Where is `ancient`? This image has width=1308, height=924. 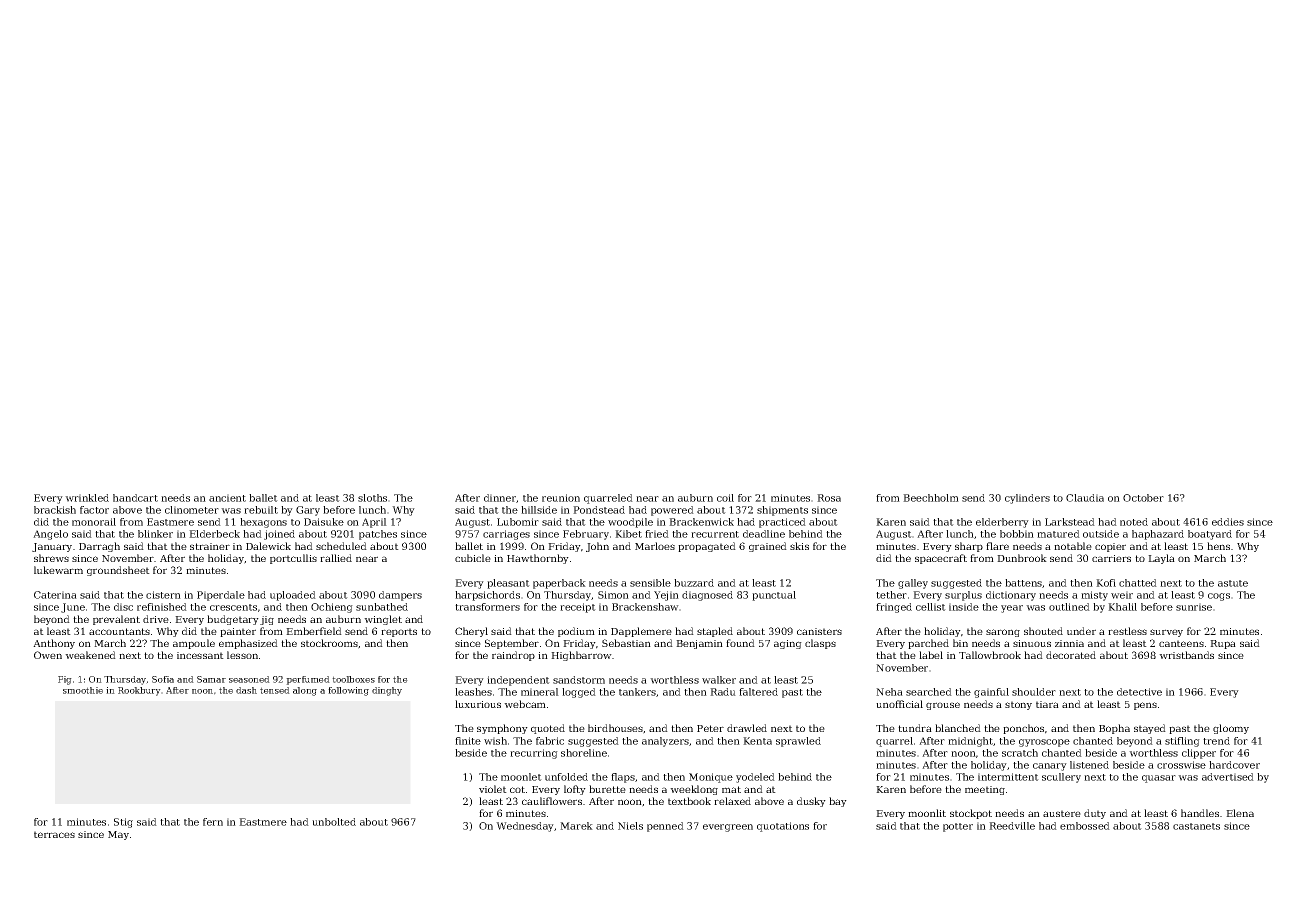
ancient is located at coordinates (227, 498).
